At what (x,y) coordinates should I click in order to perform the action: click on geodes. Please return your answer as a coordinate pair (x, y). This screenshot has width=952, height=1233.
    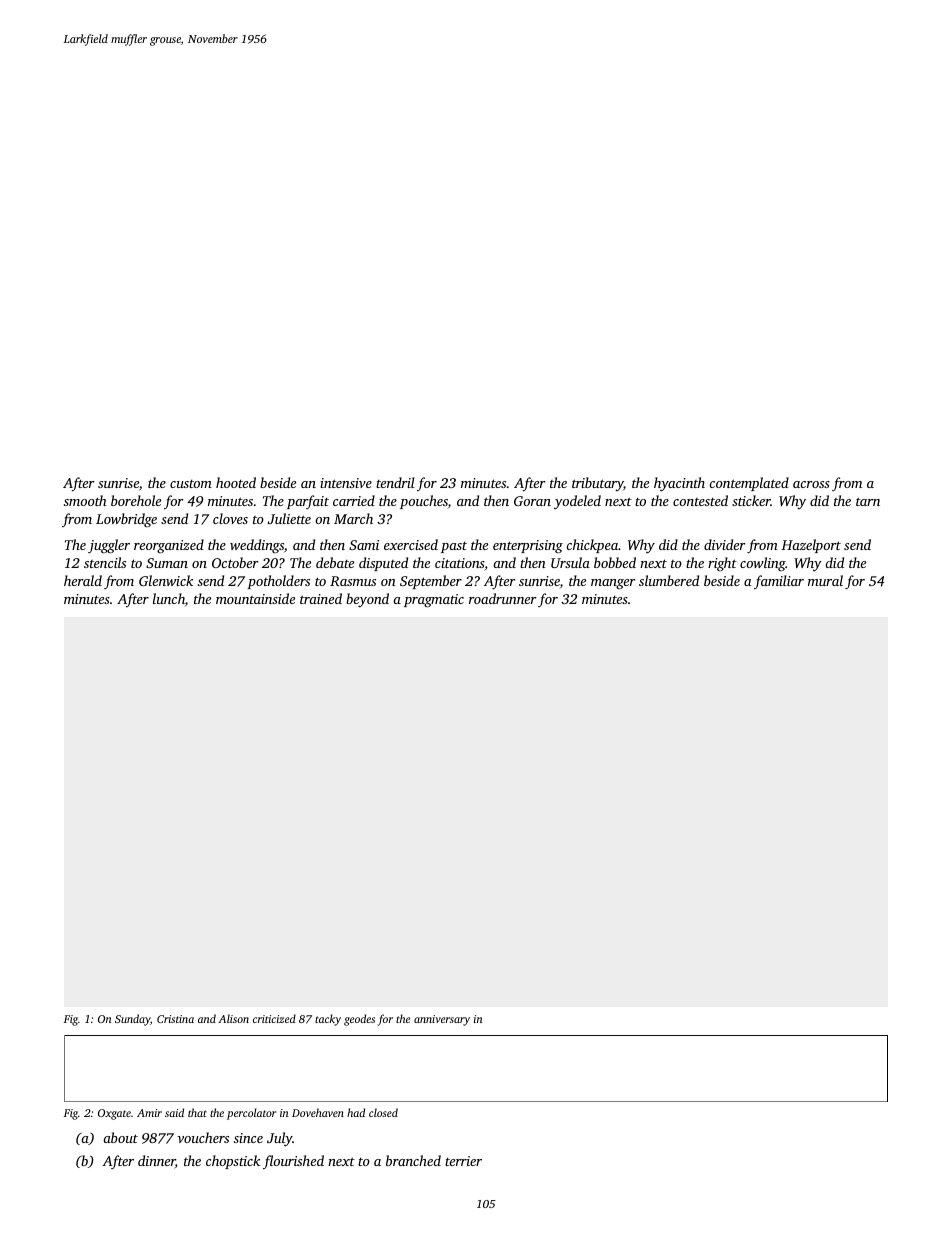
    Looking at the image, I should click on (359, 1020).
